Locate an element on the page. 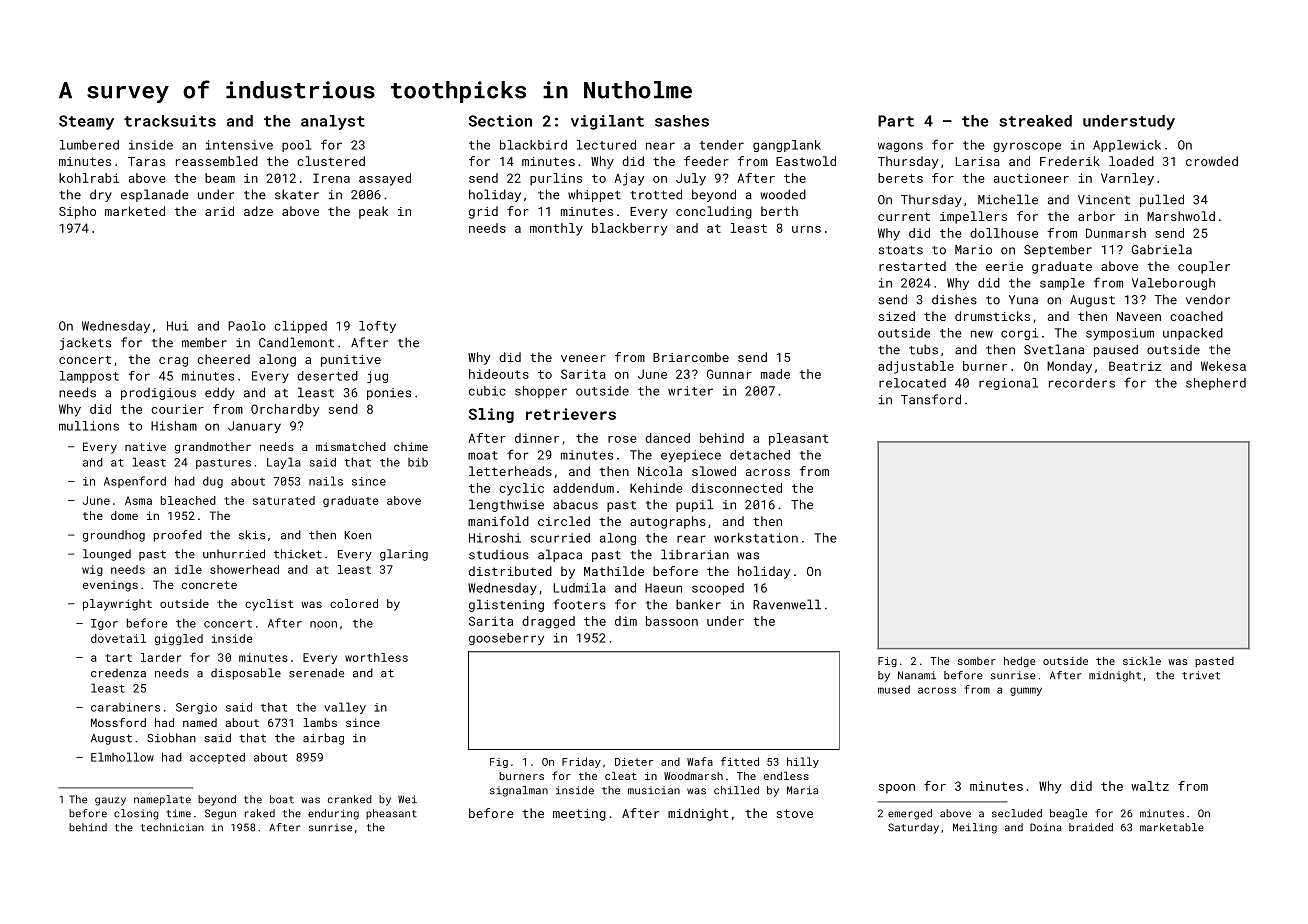 This image has width=1308, height=924. signalman is located at coordinates (519, 791).
